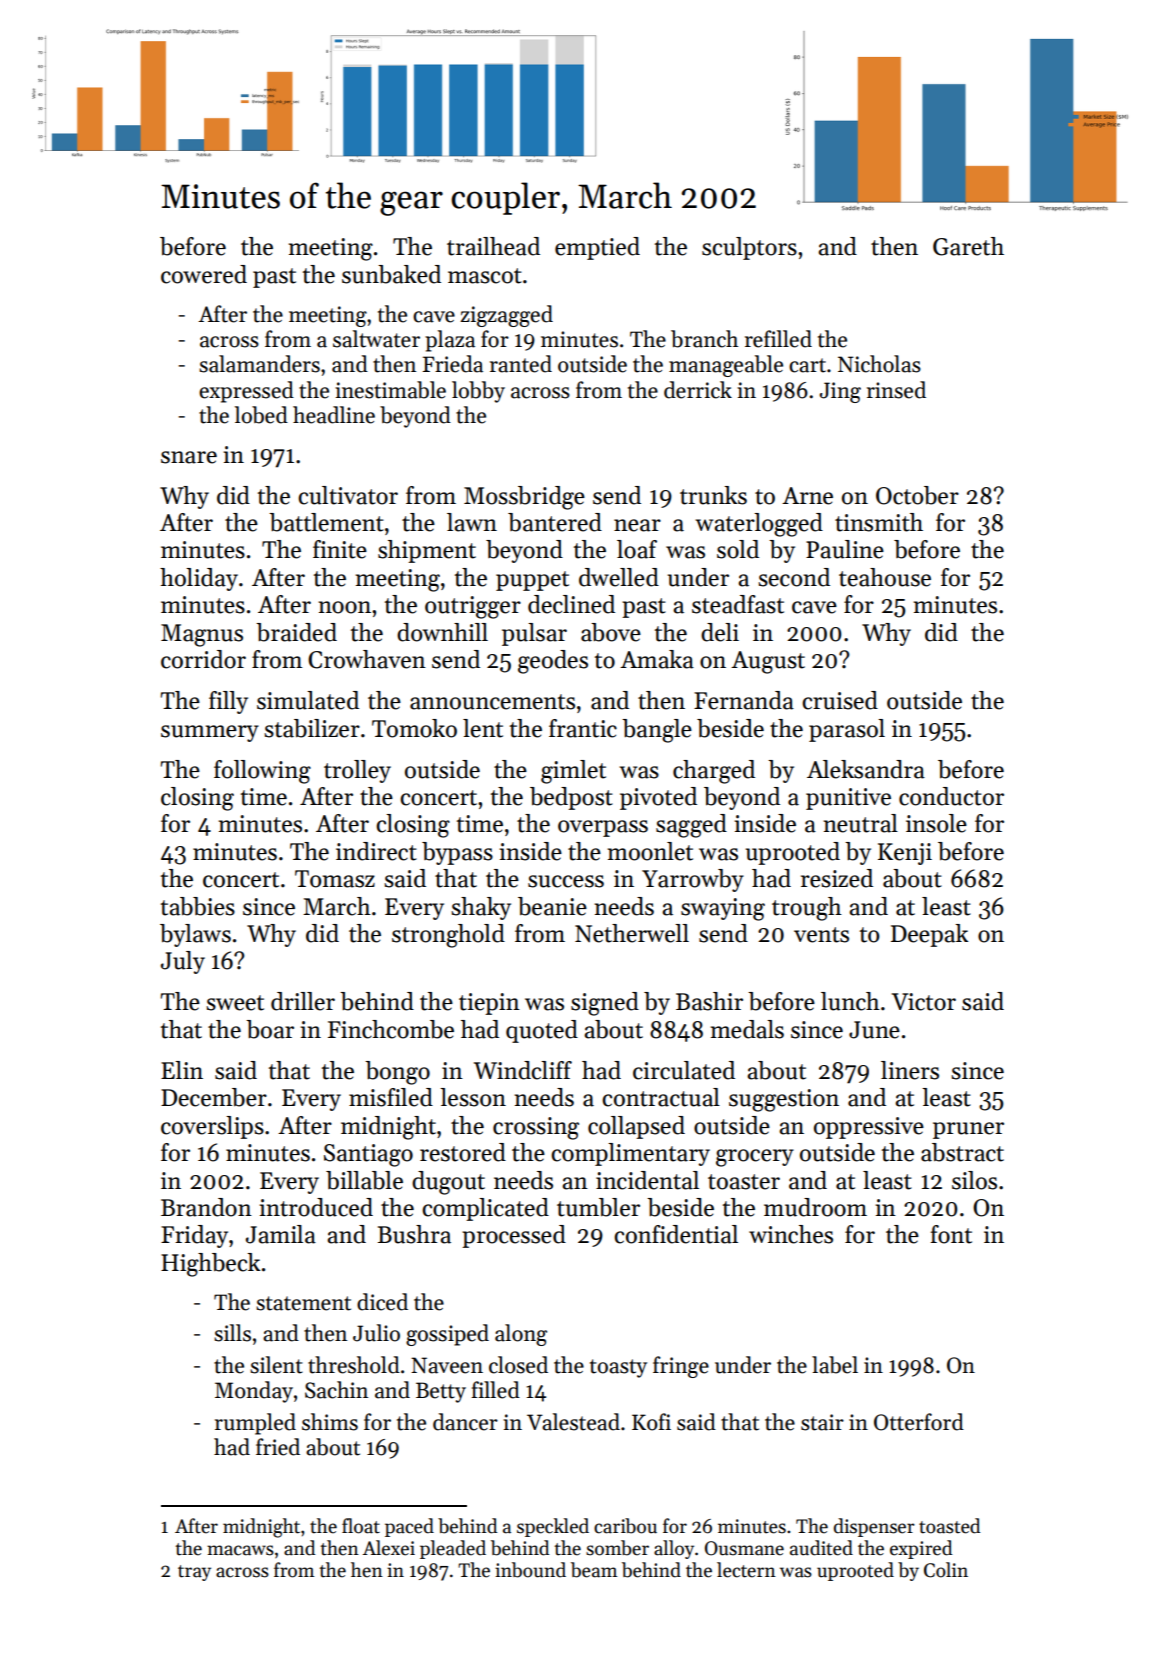  Describe the element at coordinates (573, 1422) in the image. I see `Valestead` at that location.
